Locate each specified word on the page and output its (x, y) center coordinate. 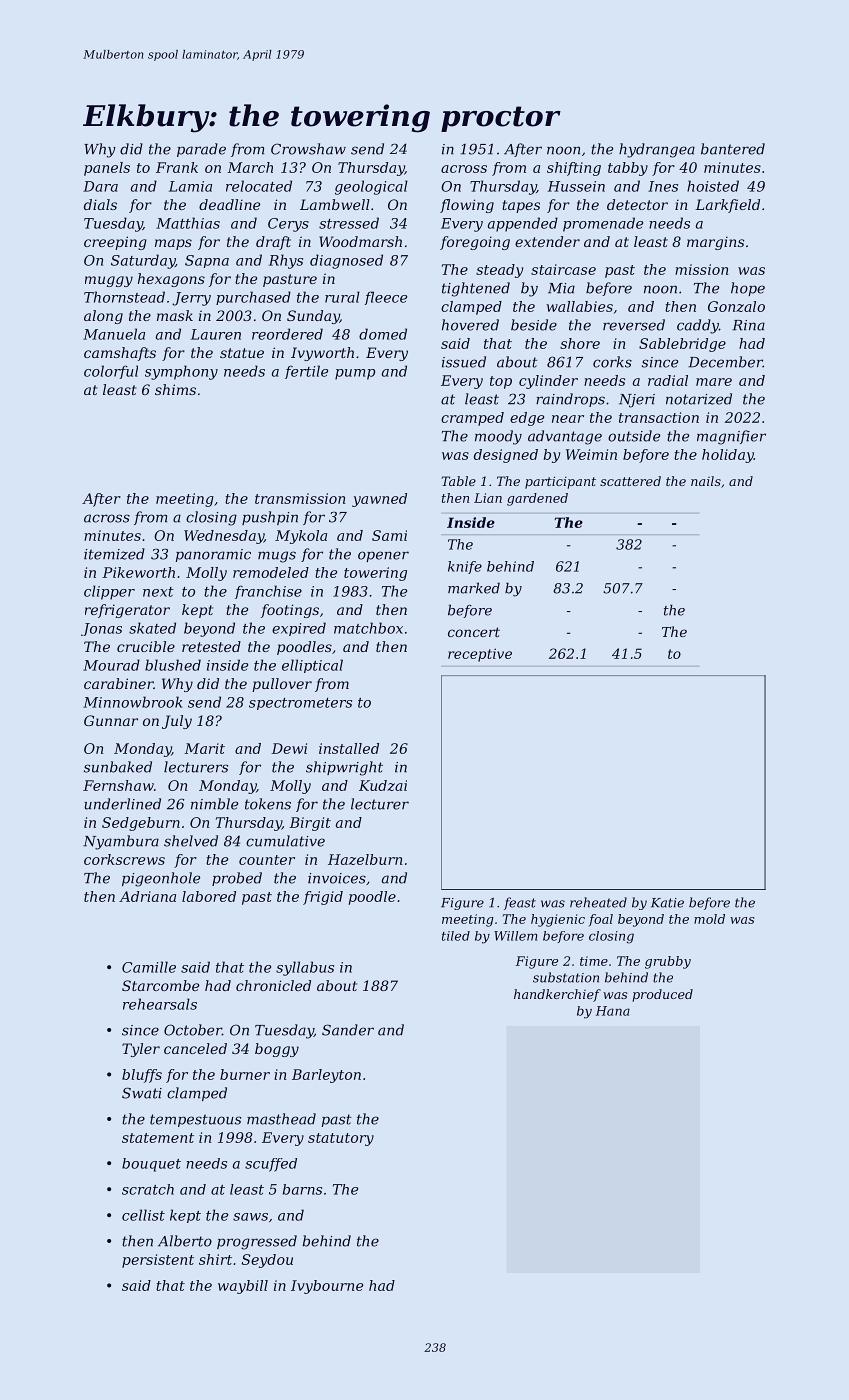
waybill (243, 1287)
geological (371, 187)
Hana (613, 1011)
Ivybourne (327, 1287)
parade (201, 150)
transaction (659, 417)
